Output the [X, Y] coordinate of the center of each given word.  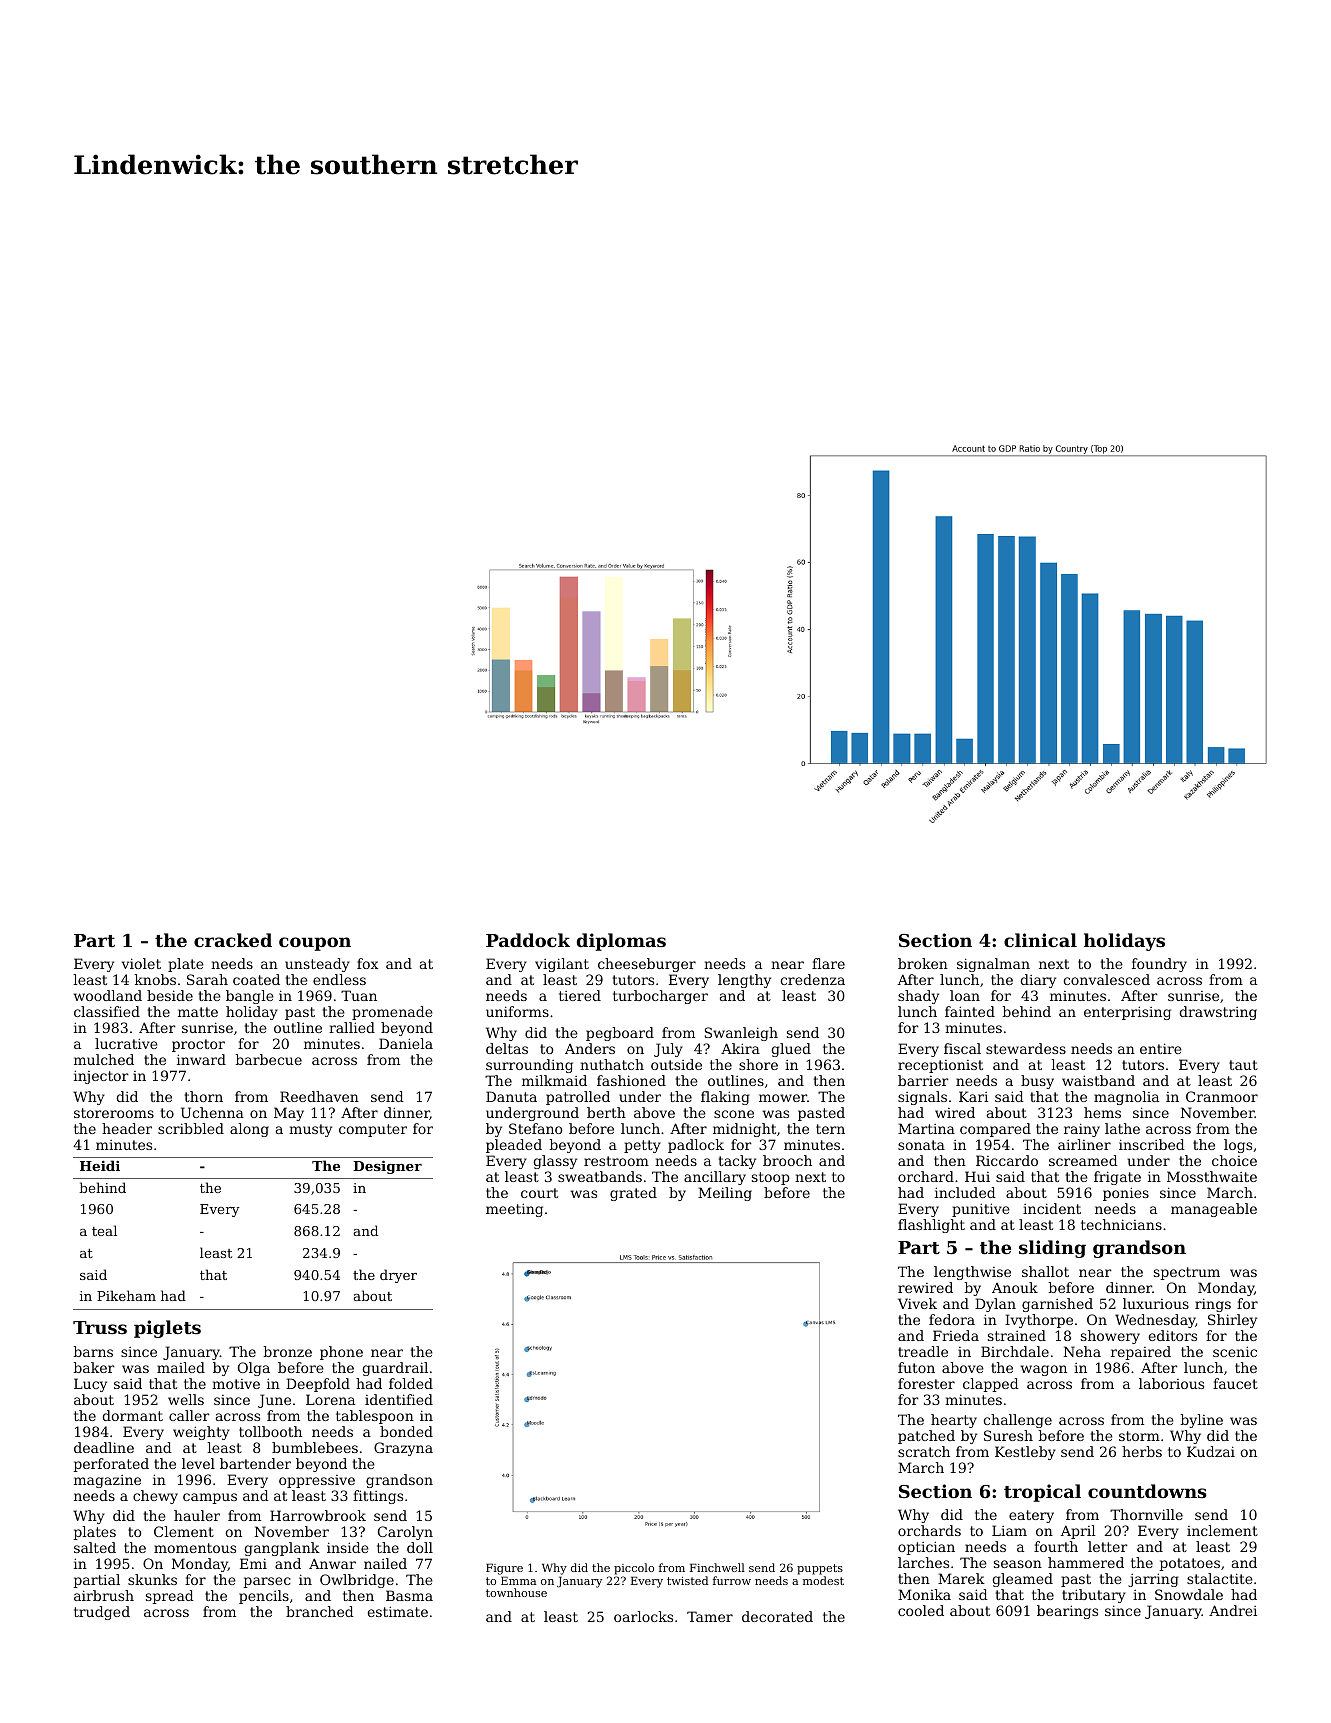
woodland [108, 995]
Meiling [725, 1194]
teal [104, 1230]
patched [926, 1437]
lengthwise [972, 1273]
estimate [397, 1611]
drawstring [1218, 1013]
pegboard [620, 1034]
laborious [1171, 1383]
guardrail [395, 1369]
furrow [732, 1580]
